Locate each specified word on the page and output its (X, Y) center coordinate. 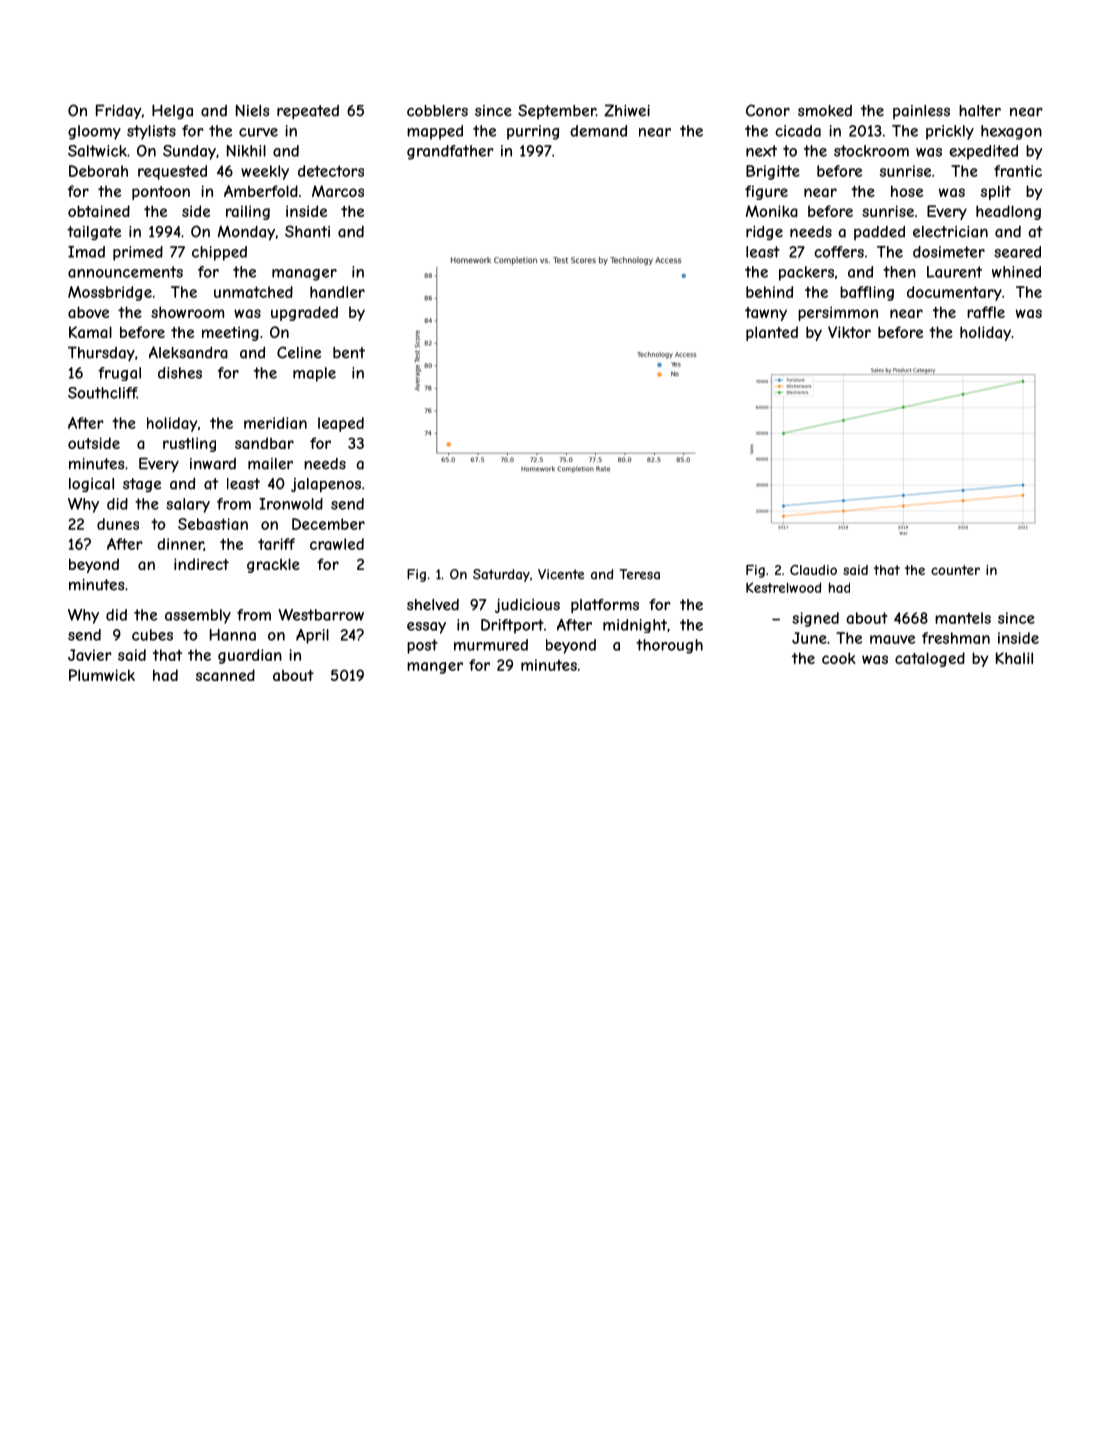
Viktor (849, 332)
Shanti (307, 231)
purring (533, 132)
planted (772, 333)
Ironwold (291, 504)
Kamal (90, 332)
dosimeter (949, 252)
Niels (252, 110)
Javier (90, 655)
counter (955, 570)
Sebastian (213, 524)
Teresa (640, 574)
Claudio (813, 570)
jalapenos (326, 485)
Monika (772, 211)
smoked (825, 111)
